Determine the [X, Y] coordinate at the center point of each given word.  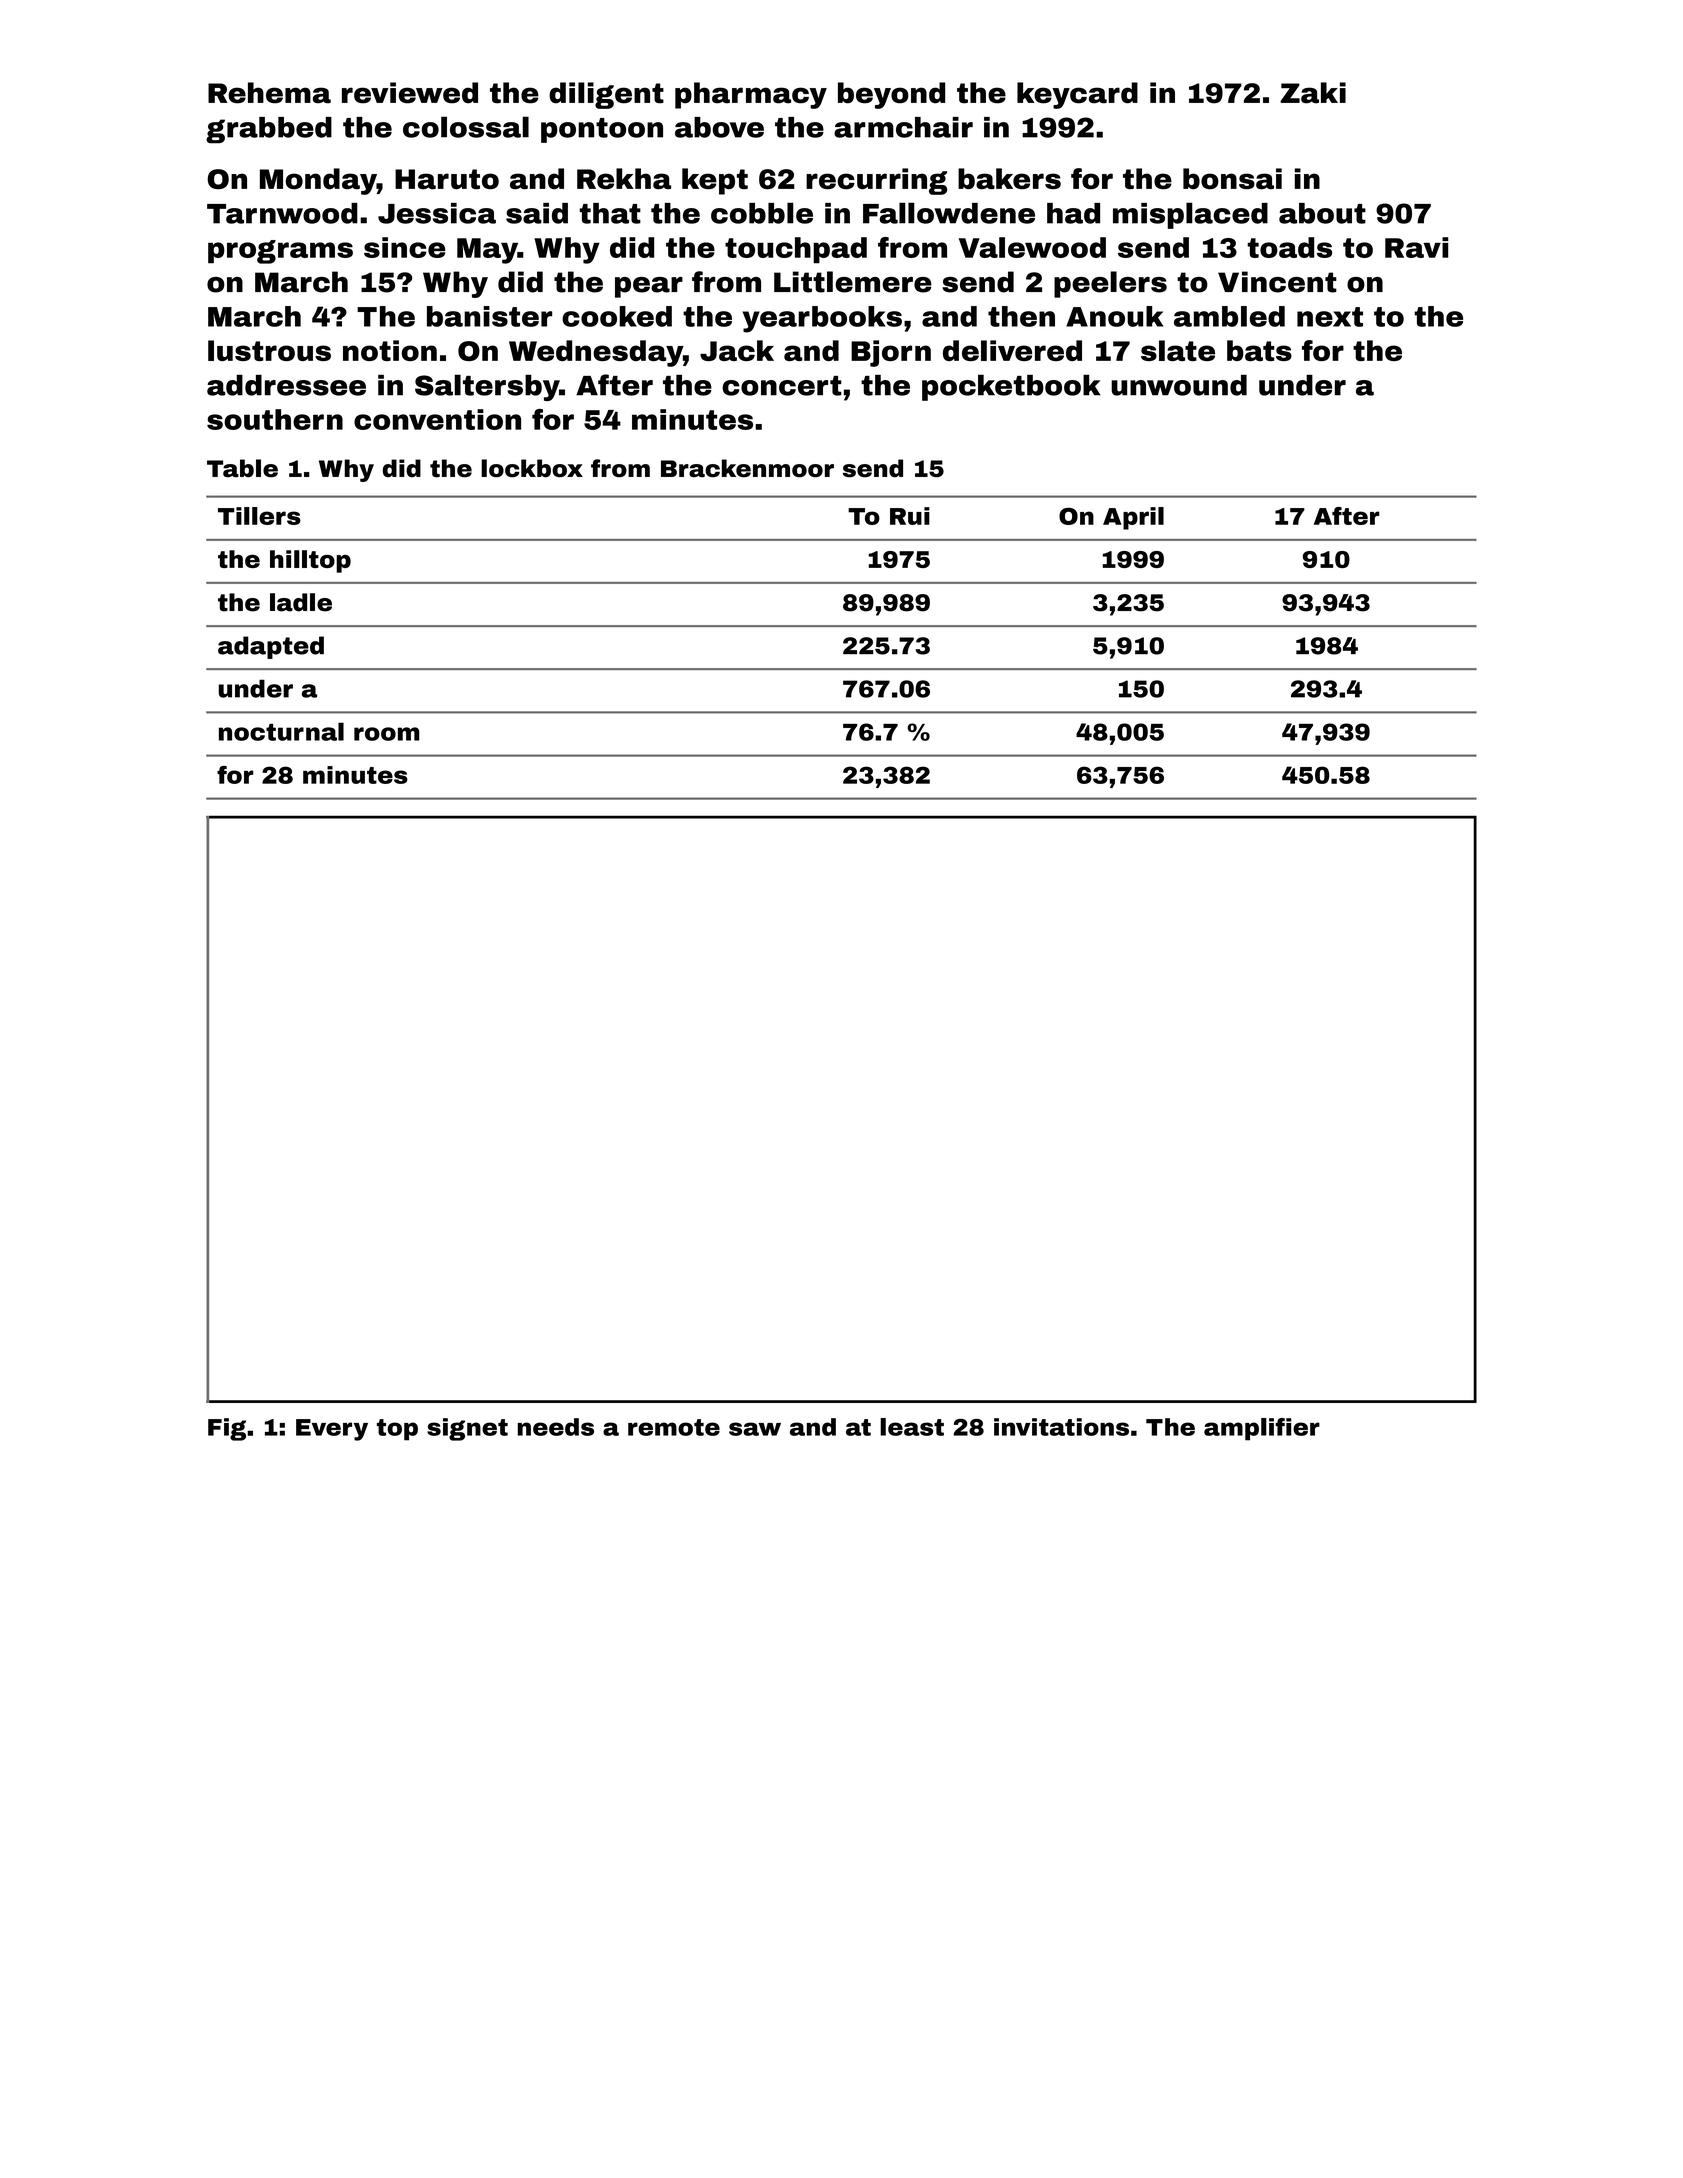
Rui [910, 516]
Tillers [259, 516]
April [1133, 518]
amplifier [1262, 1429]
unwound [1179, 385]
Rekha [624, 179]
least [912, 1427]
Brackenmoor [747, 468]
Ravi [1416, 247]
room [386, 734]
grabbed [269, 130]
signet [467, 1429]
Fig [227, 1429]
